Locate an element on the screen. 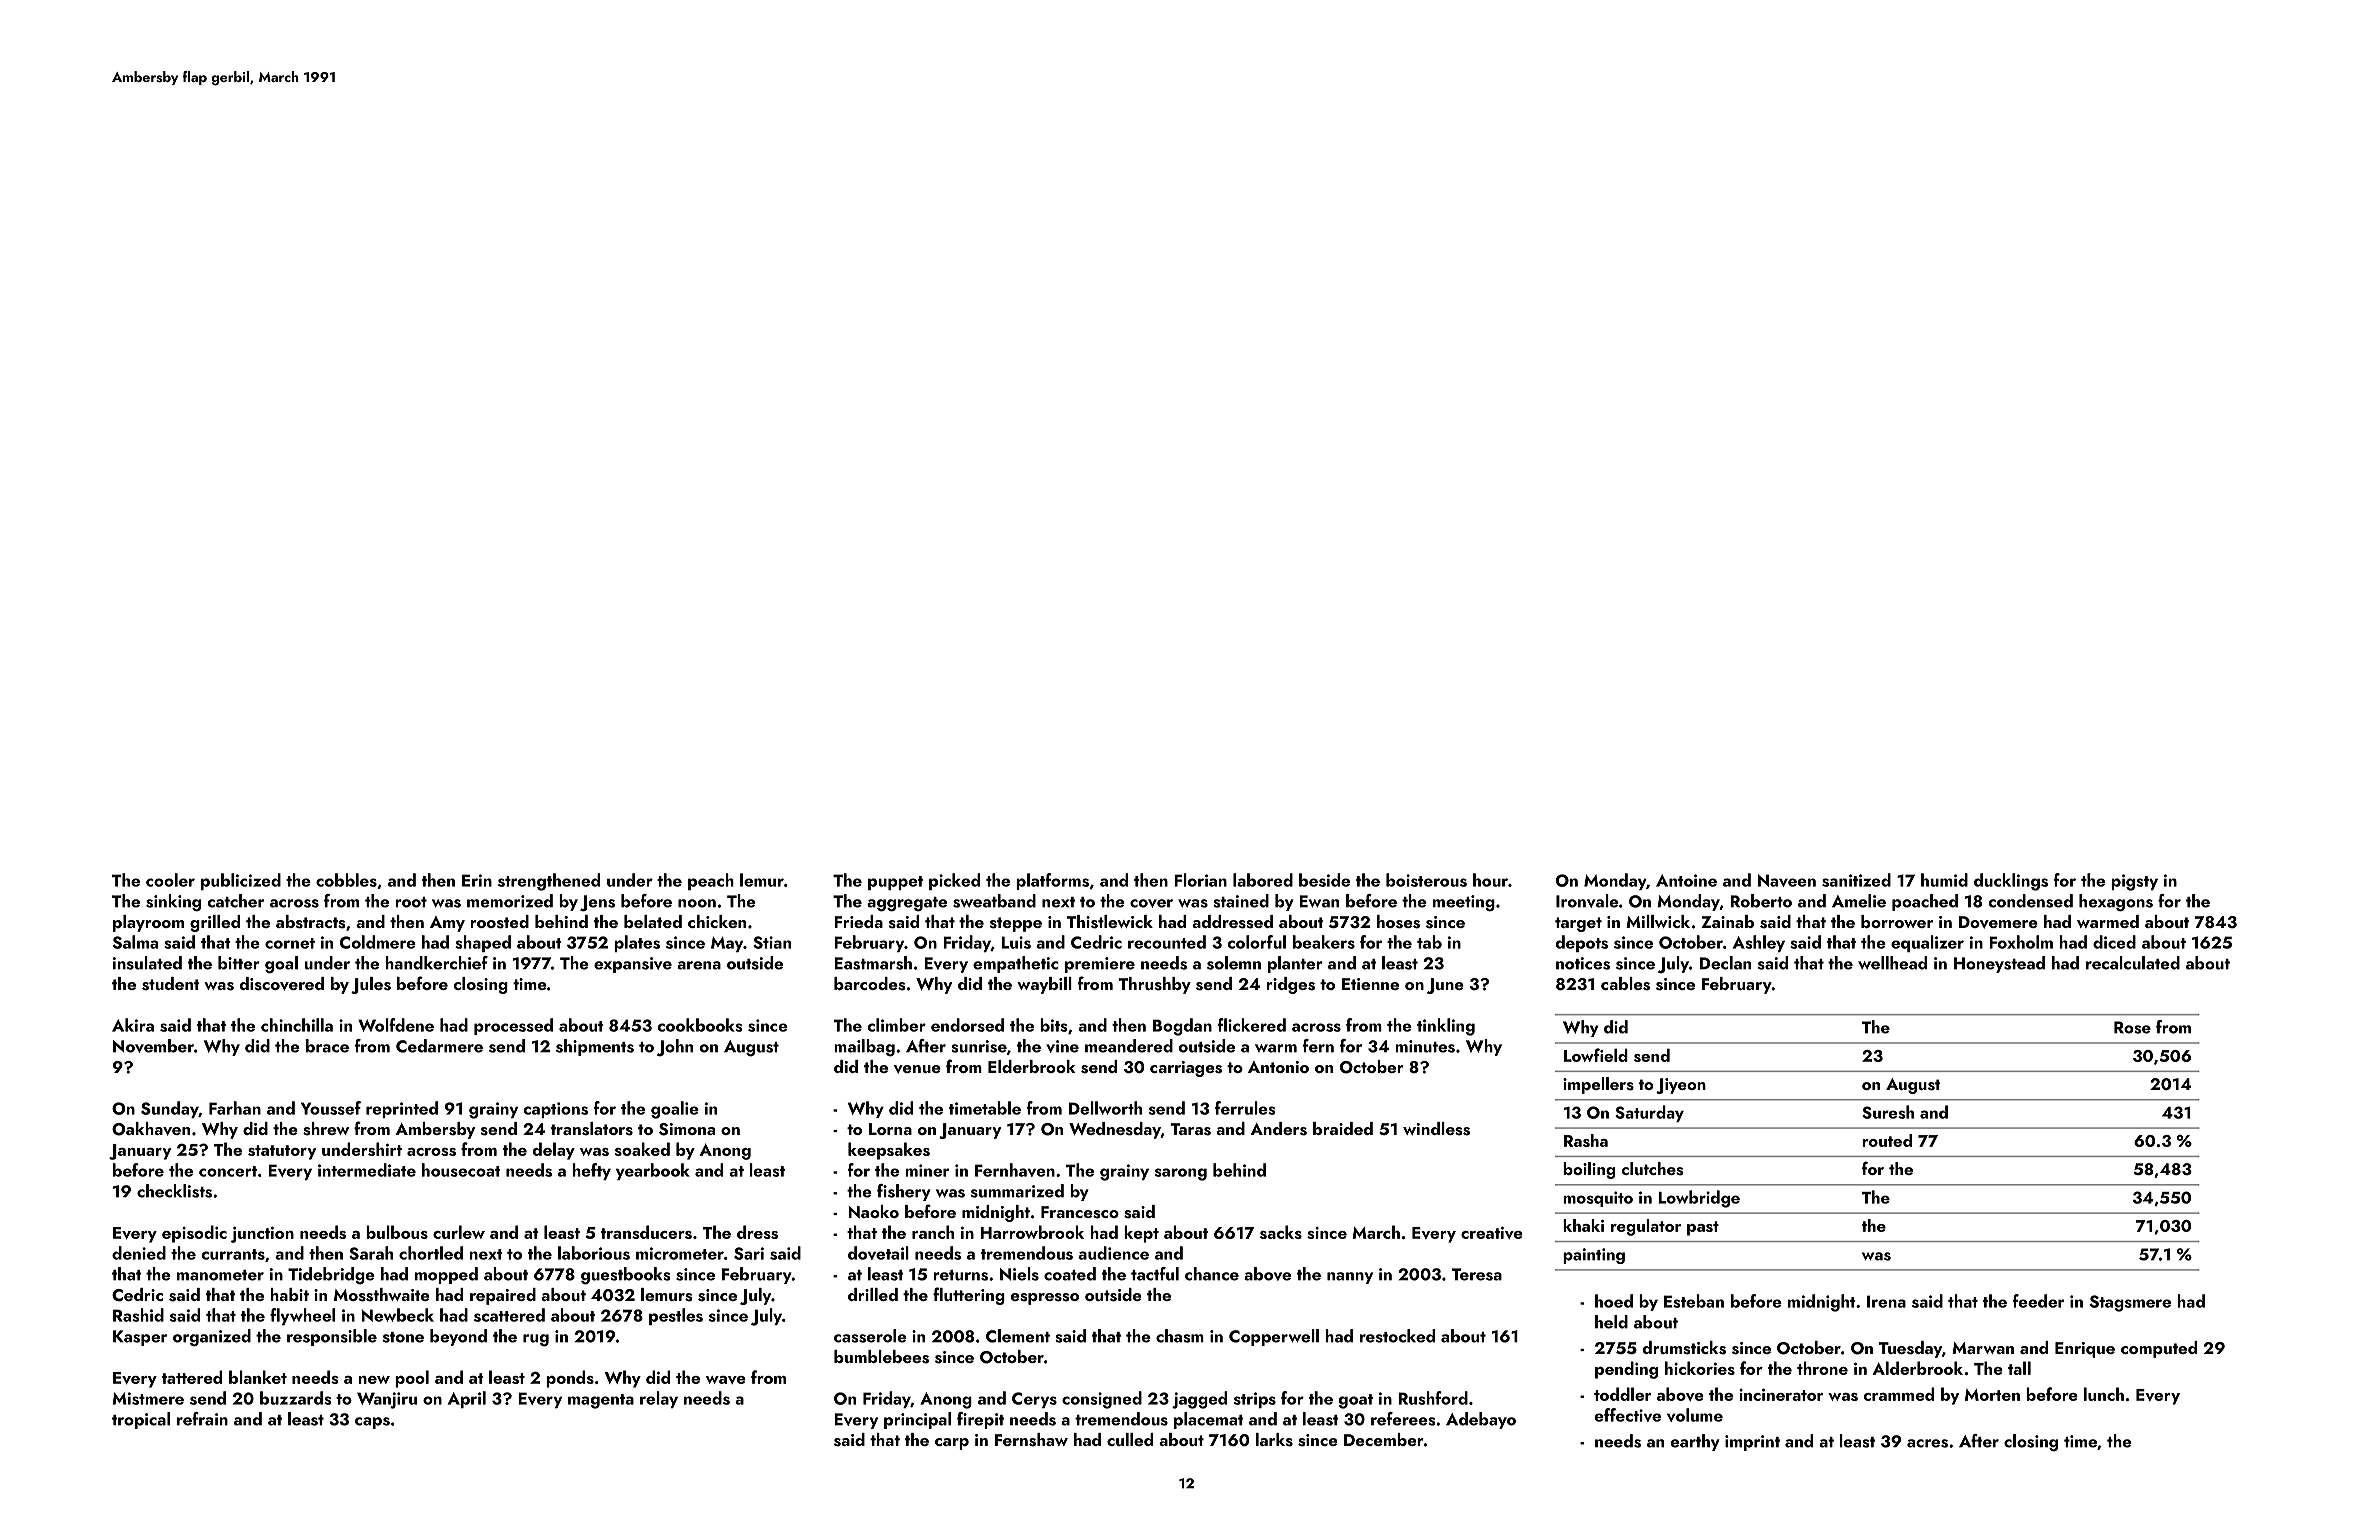 The height and width of the screenshot is (1525, 2357). Irena is located at coordinates (1886, 1301).
